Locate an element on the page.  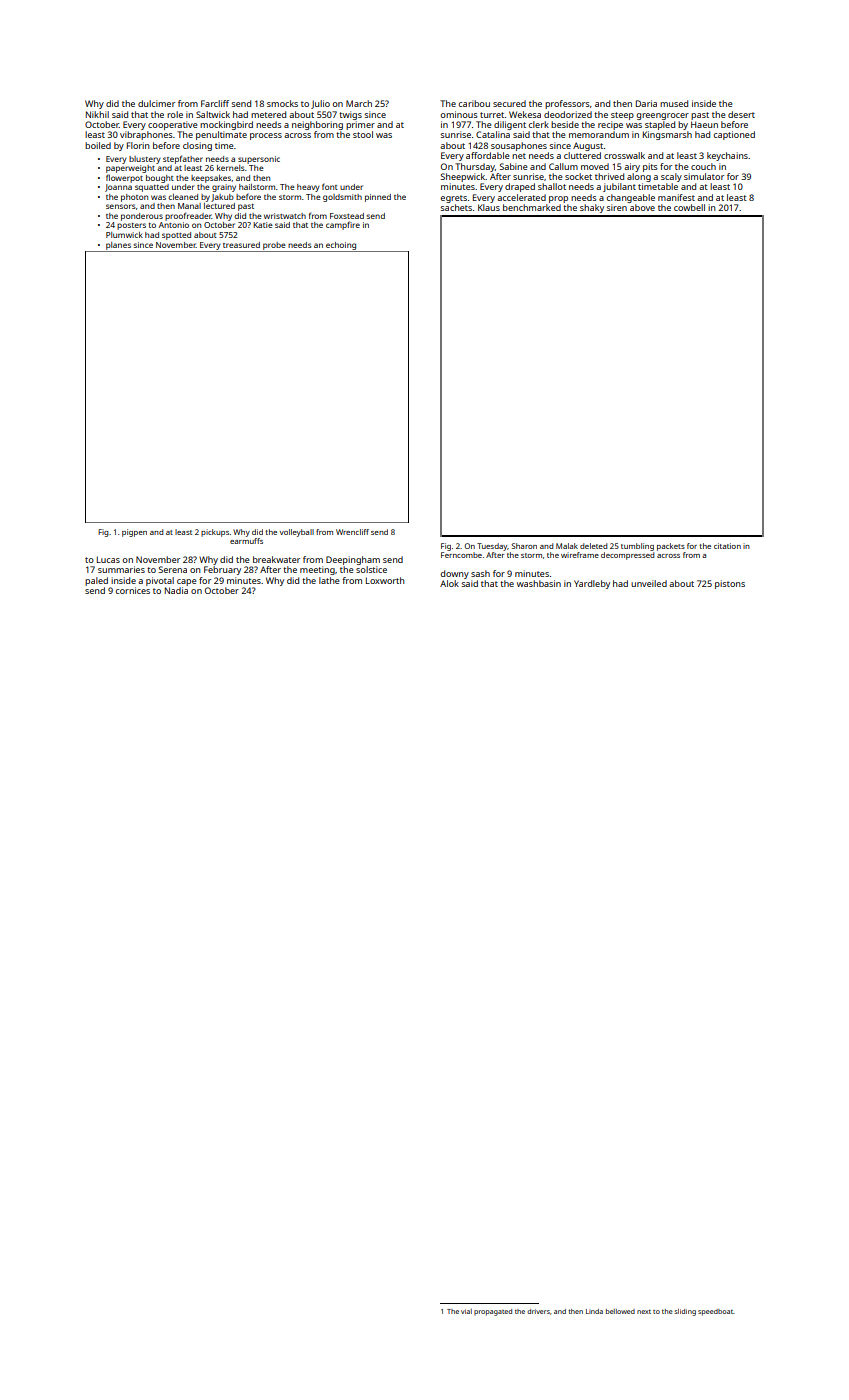
Linda is located at coordinates (594, 1311).
